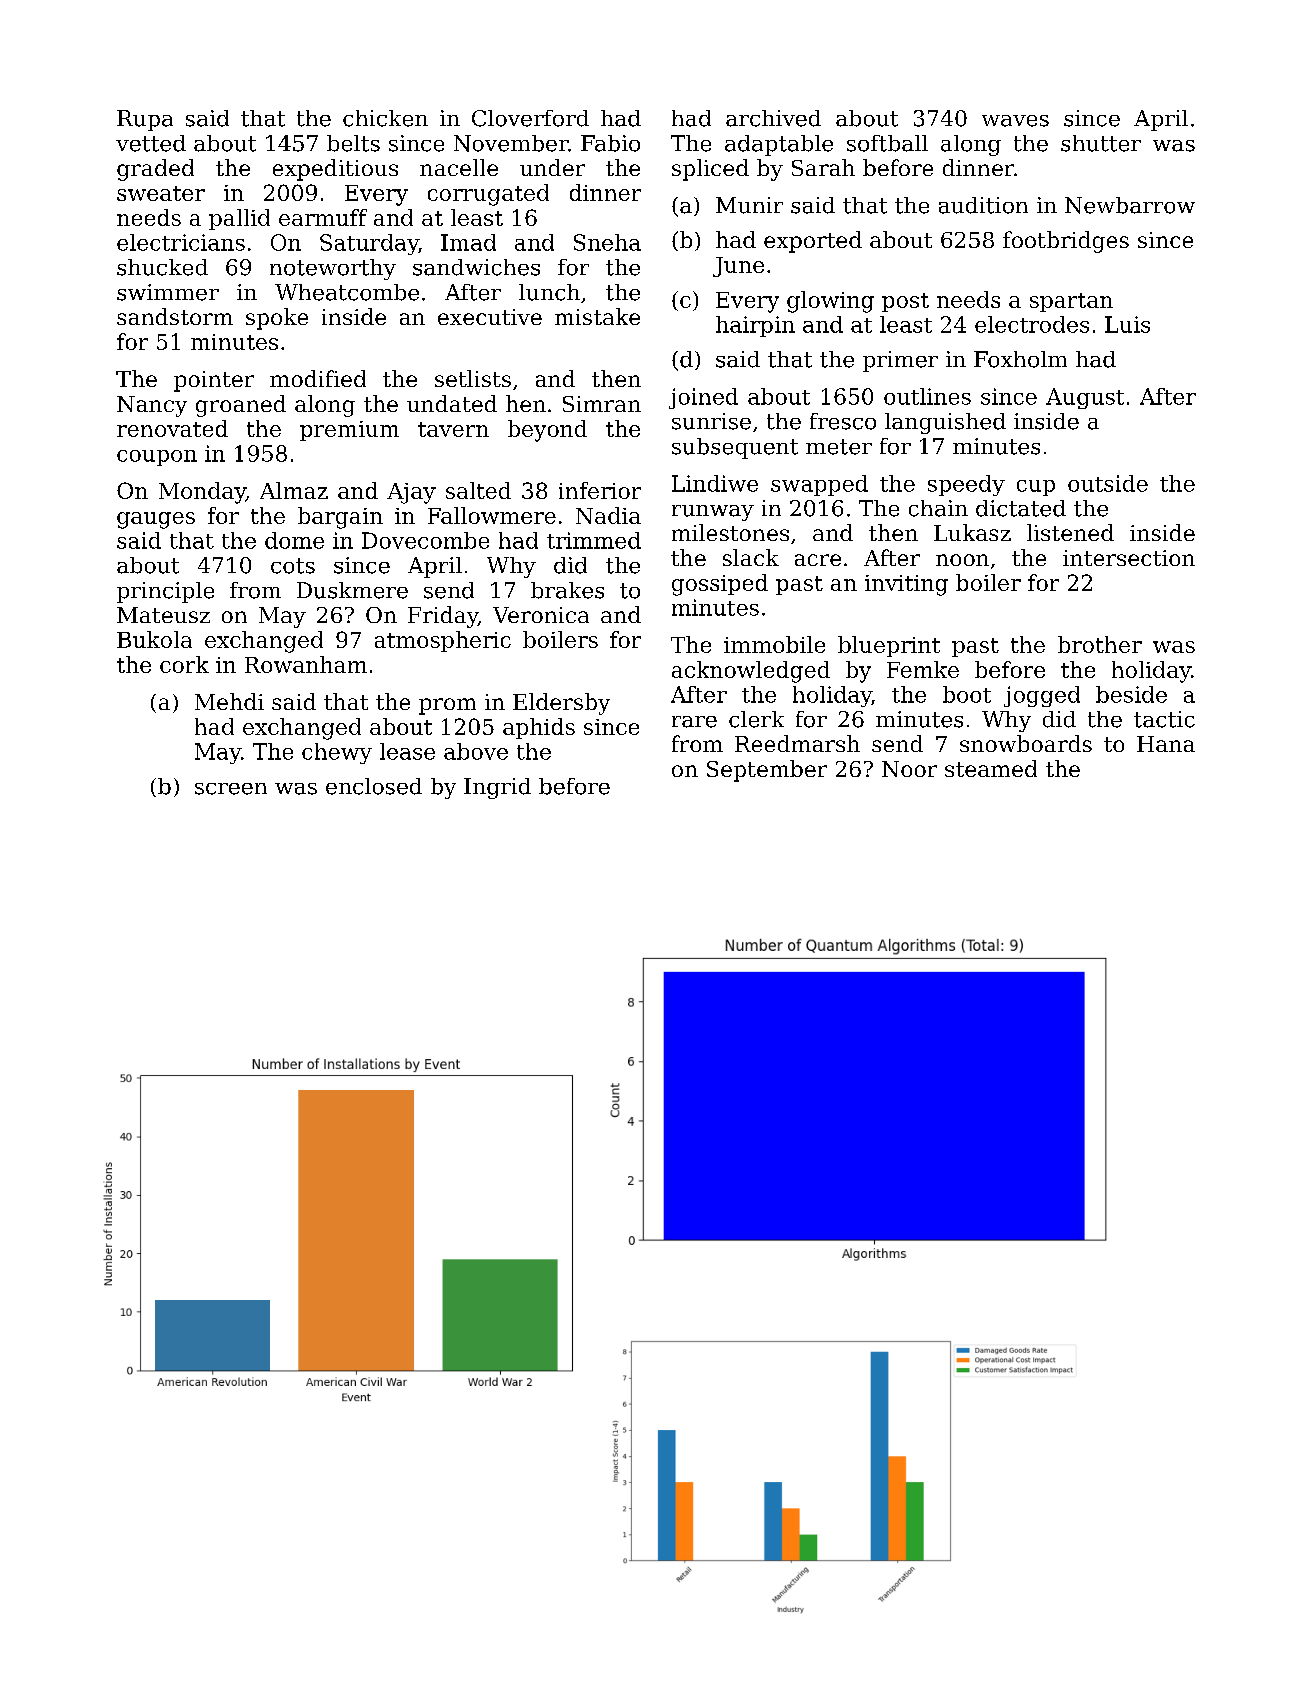 Image resolution: width=1312 pixels, height=1698 pixels. What do you see at coordinates (340, 518) in the screenshot?
I see `bargain` at bounding box center [340, 518].
